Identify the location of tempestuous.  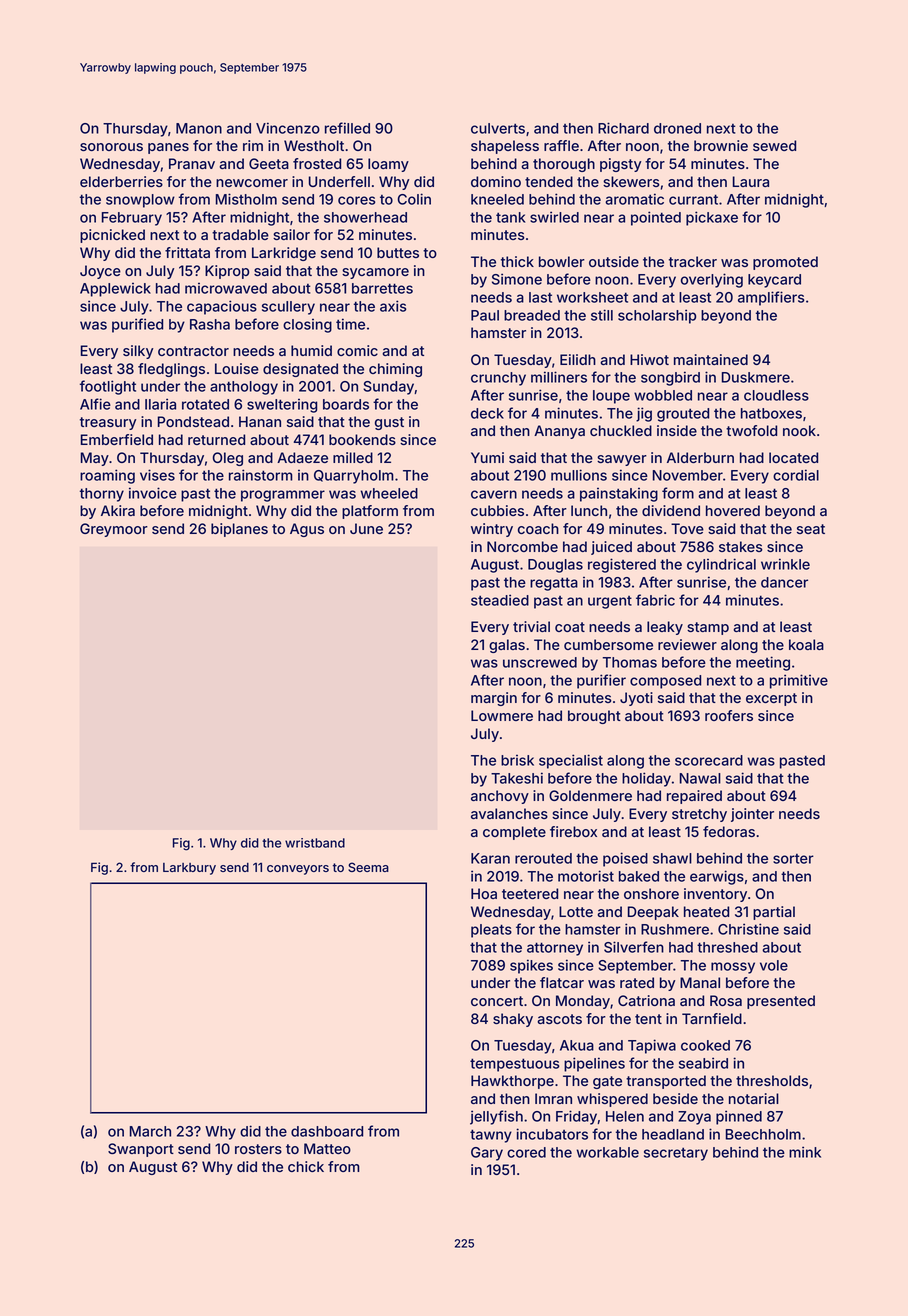
(515, 1065).
